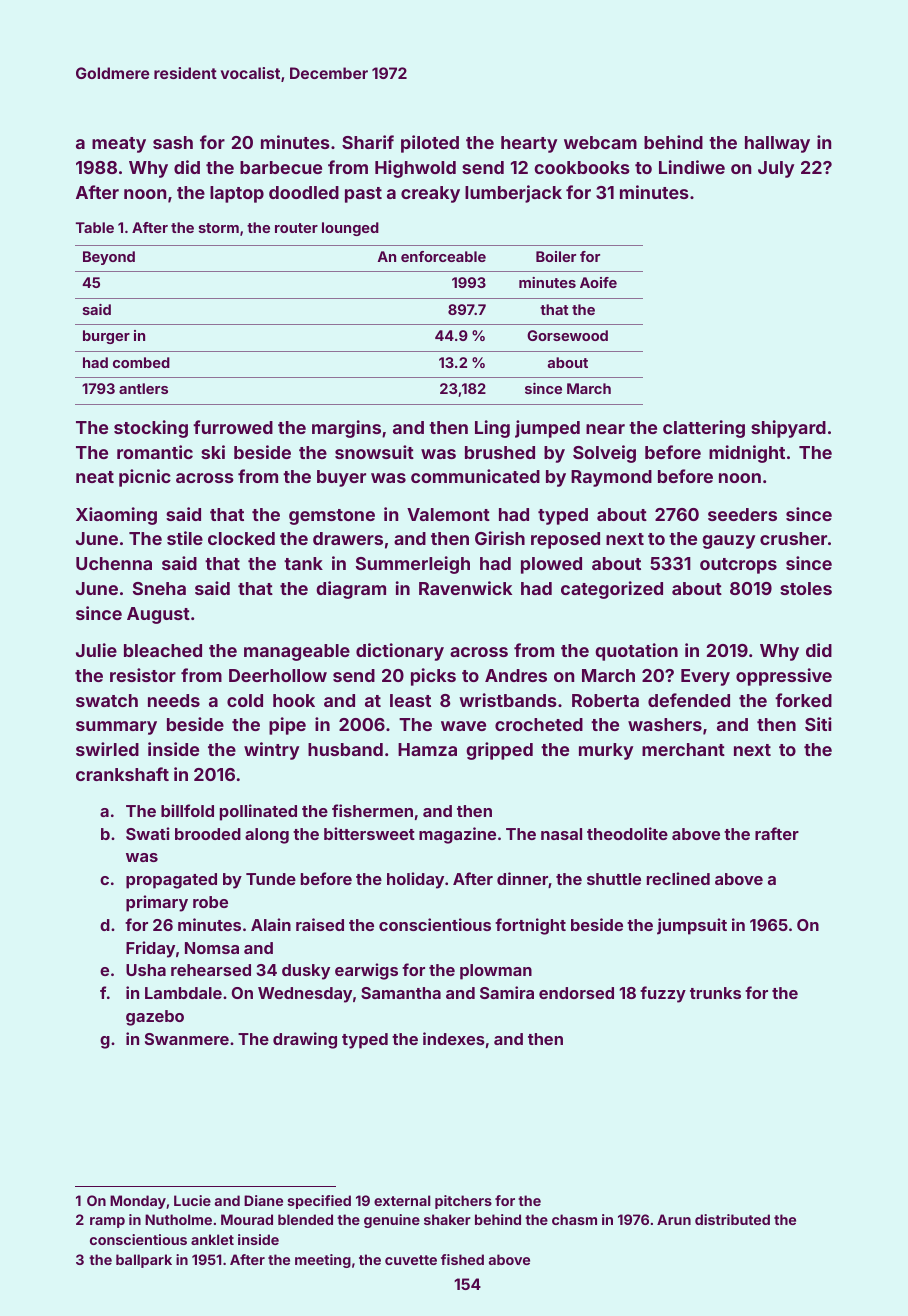 This screenshot has height=1316, width=908. I want to click on hearty, so click(529, 144).
